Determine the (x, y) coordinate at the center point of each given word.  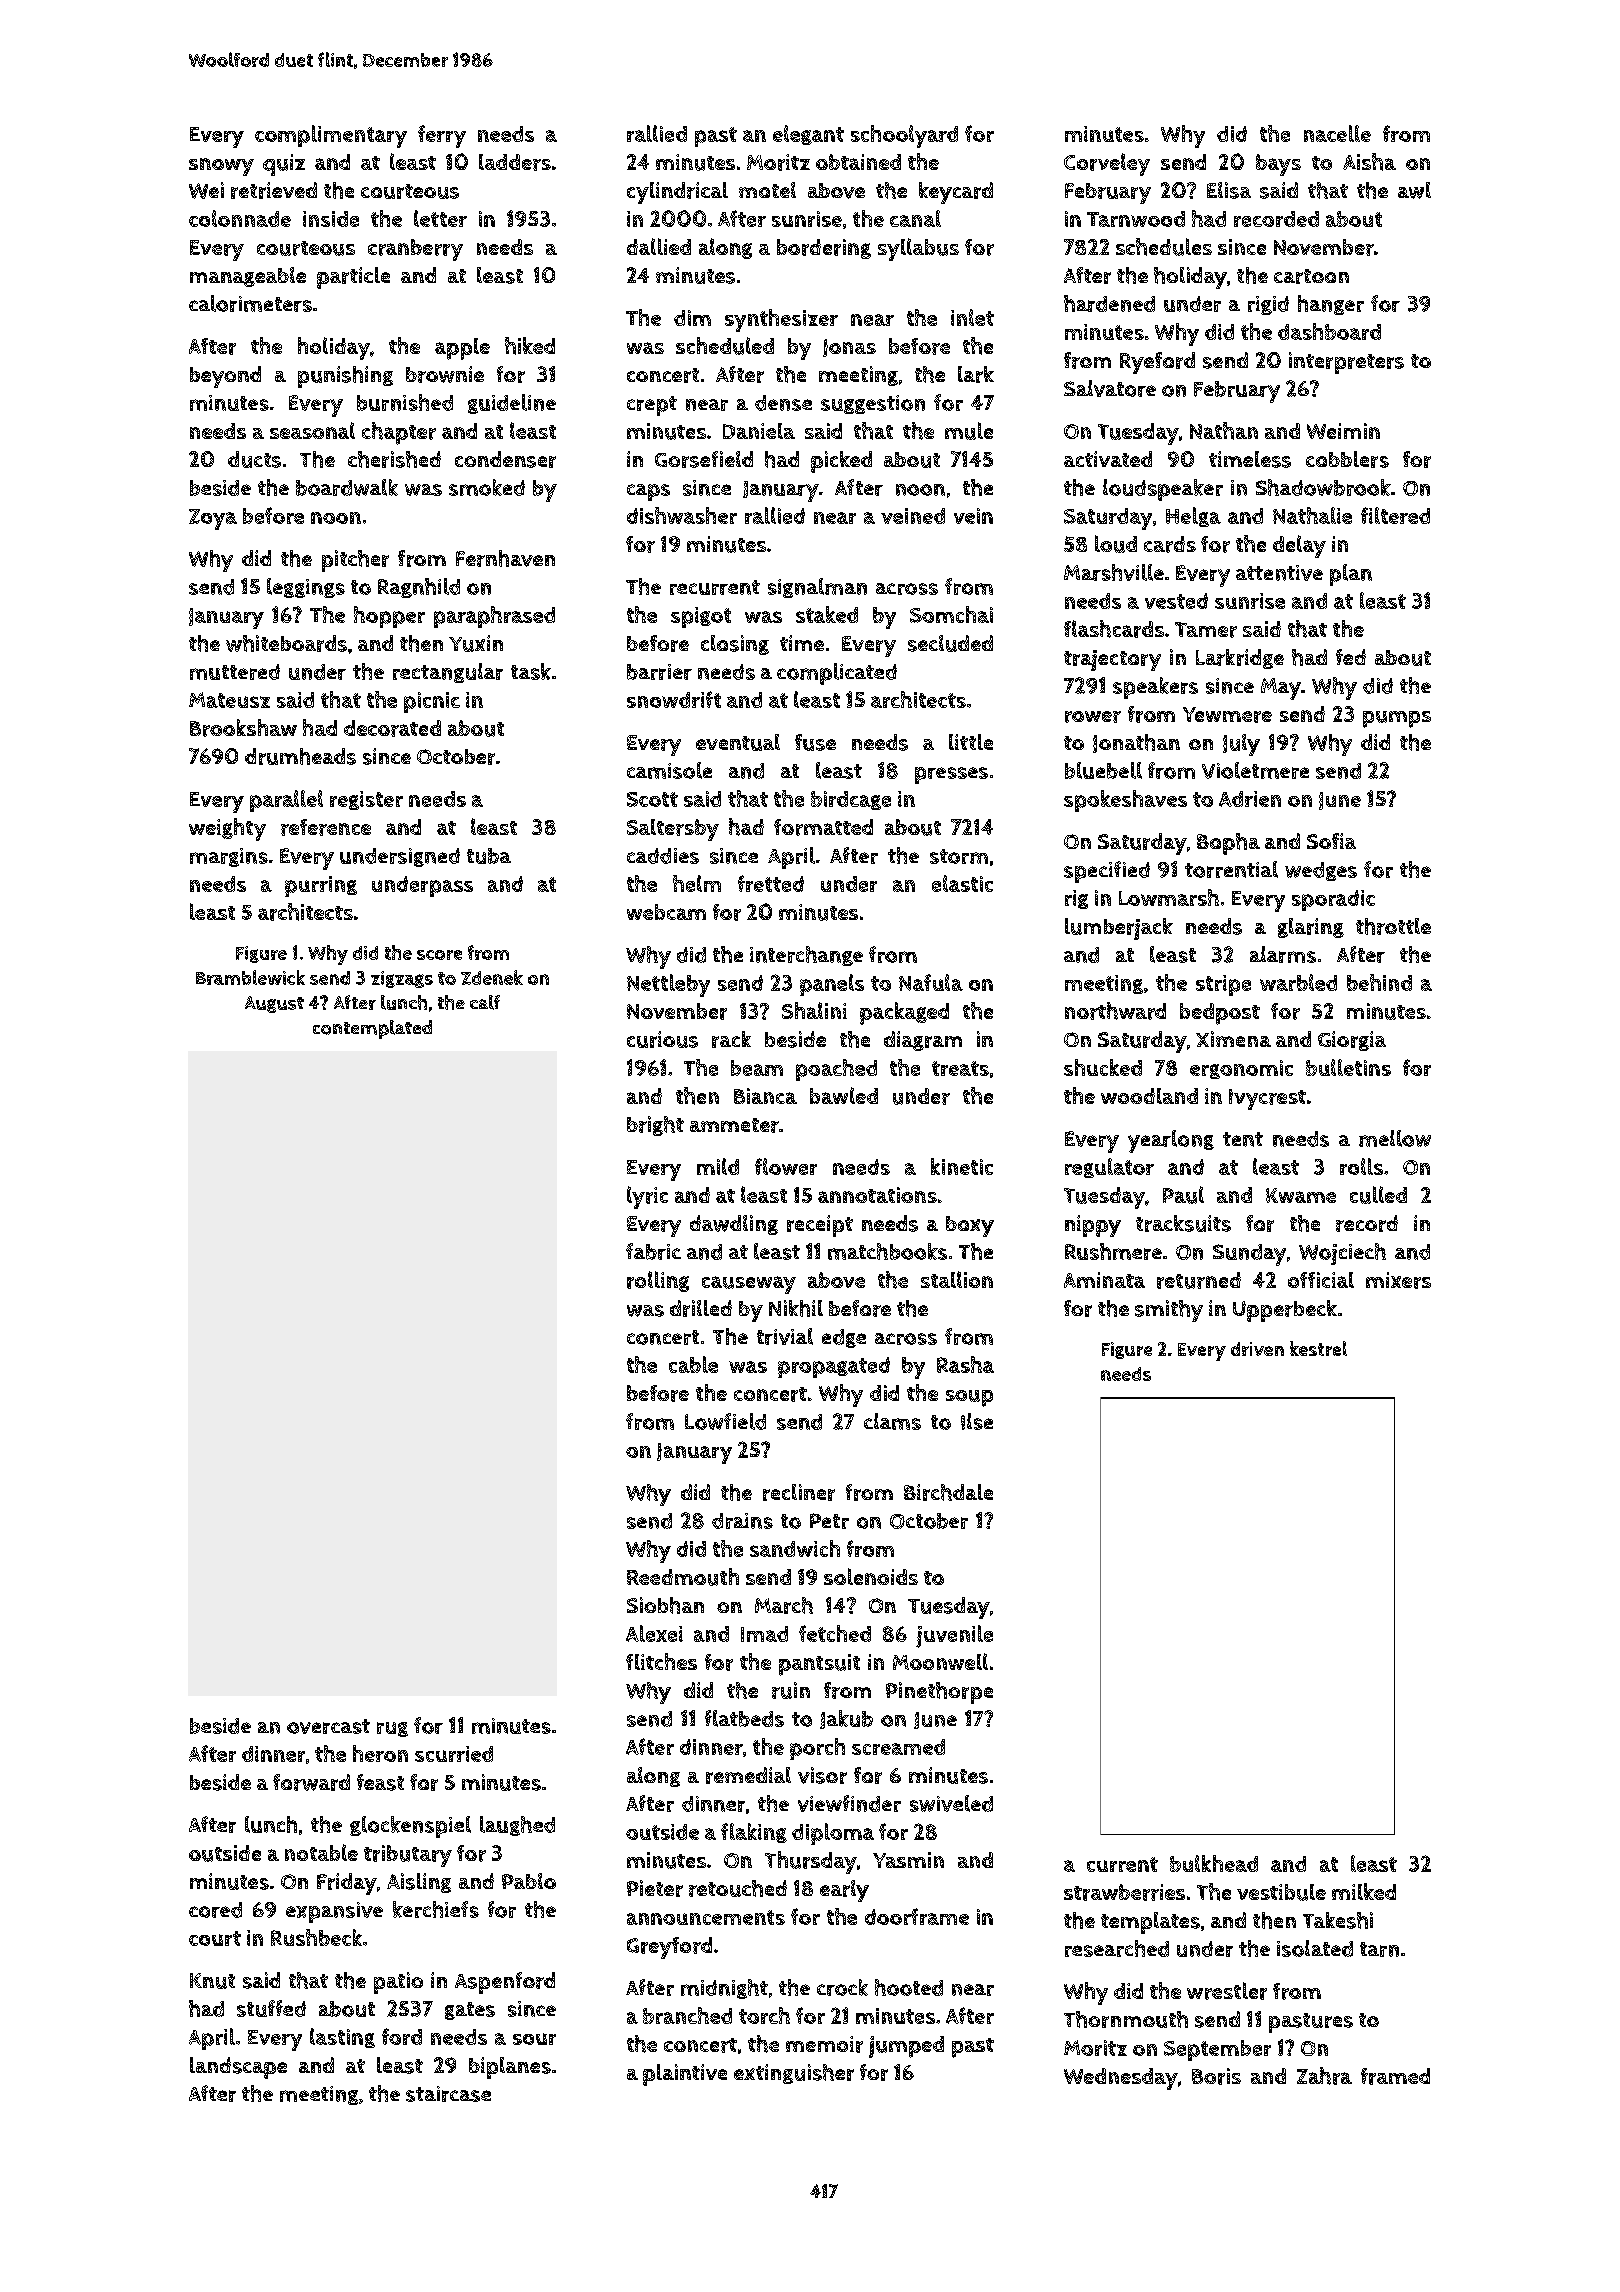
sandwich (795, 1548)
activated (1108, 459)
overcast (328, 1726)
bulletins (1348, 1067)
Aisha (1369, 162)
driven (1257, 1349)
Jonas (849, 348)
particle (353, 278)
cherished (394, 459)
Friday (347, 1884)
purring (321, 886)
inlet (972, 317)
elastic (962, 883)
